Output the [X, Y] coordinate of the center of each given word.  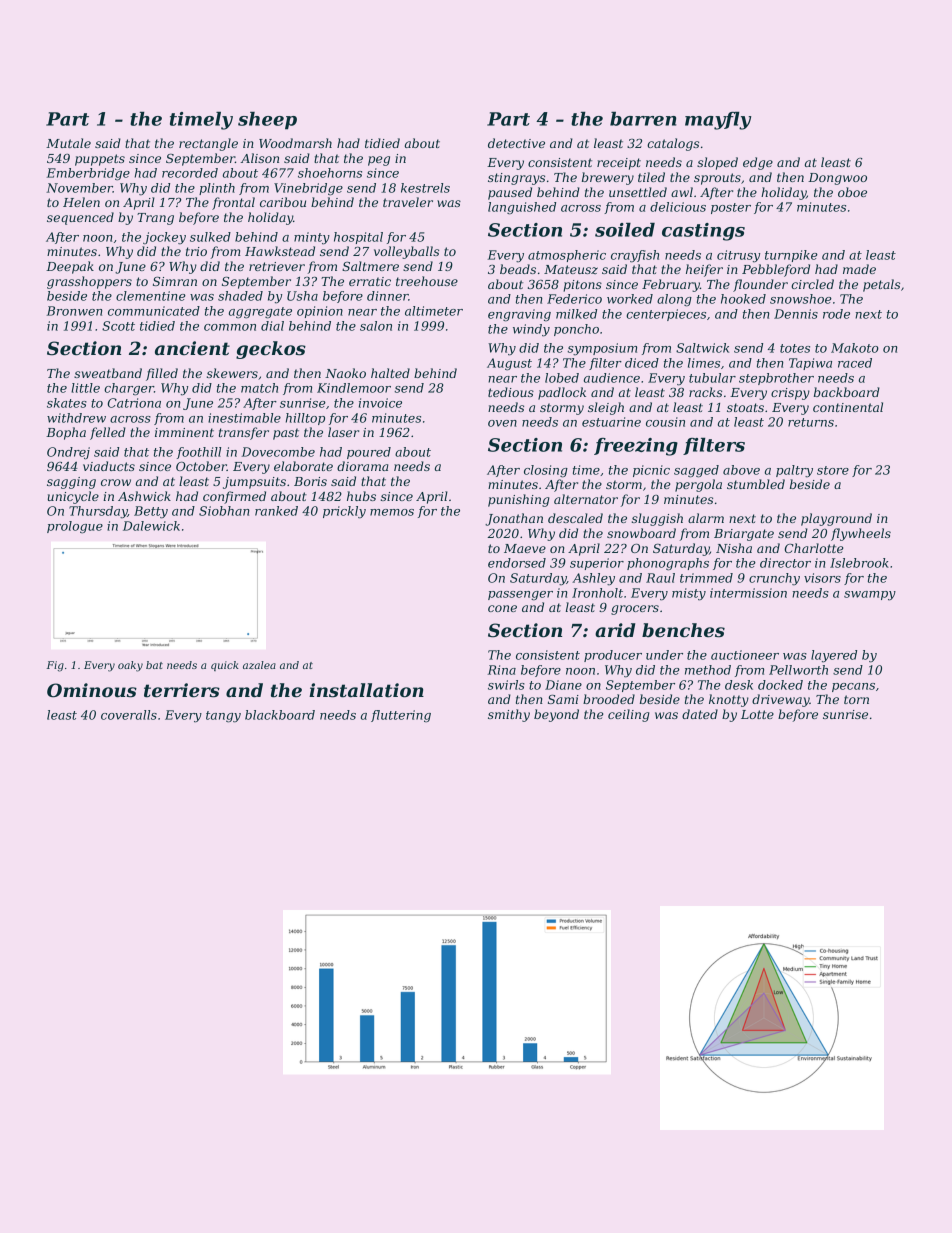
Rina [502, 670]
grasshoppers [89, 282]
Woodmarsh [295, 143]
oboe [852, 192]
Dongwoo [837, 179]
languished [522, 208]
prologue [75, 527]
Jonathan [514, 519]
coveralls [129, 715]
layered [834, 656]
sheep [267, 121]
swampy [870, 596]
